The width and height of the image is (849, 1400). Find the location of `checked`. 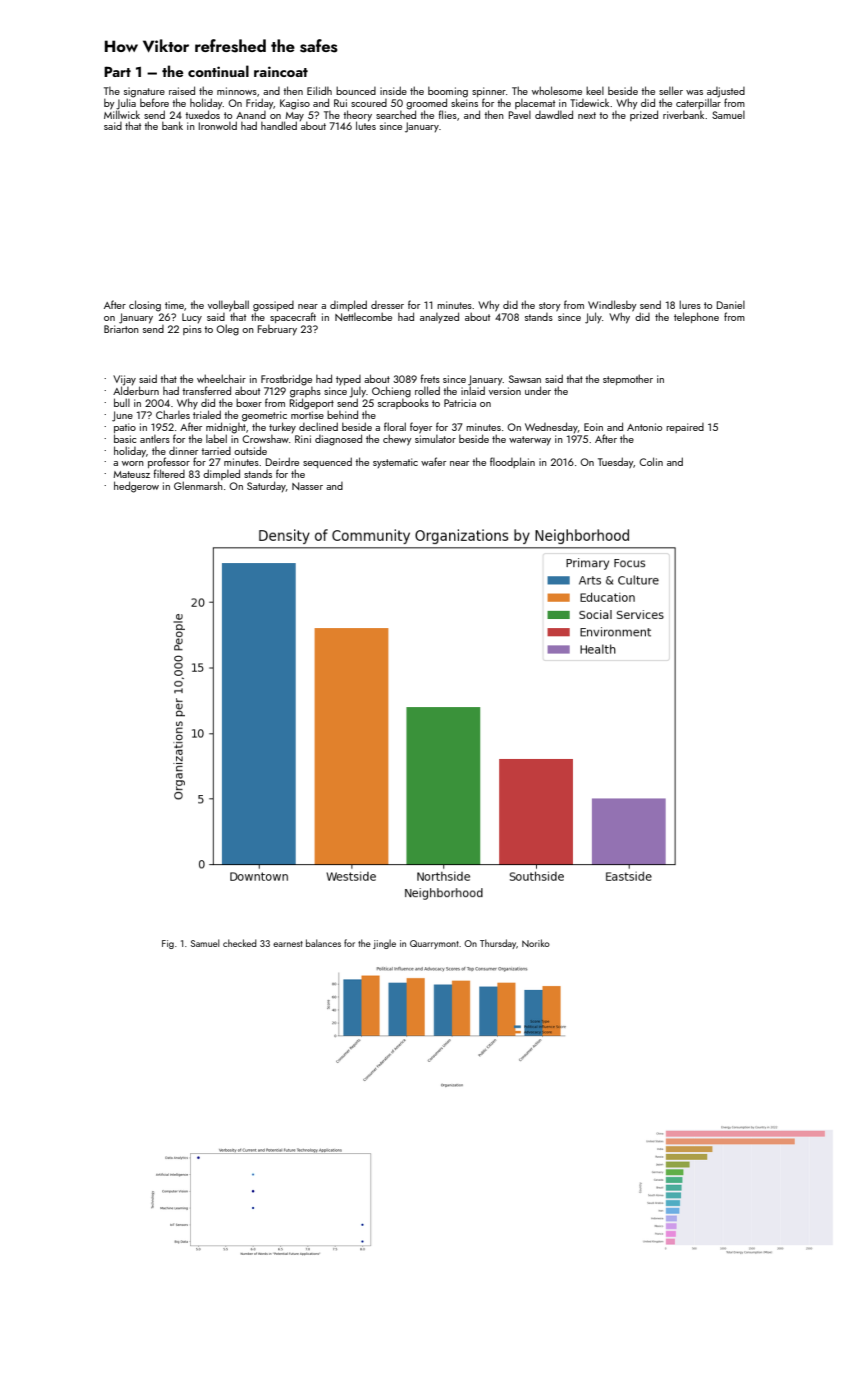

checked is located at coordinates (240, 943).
